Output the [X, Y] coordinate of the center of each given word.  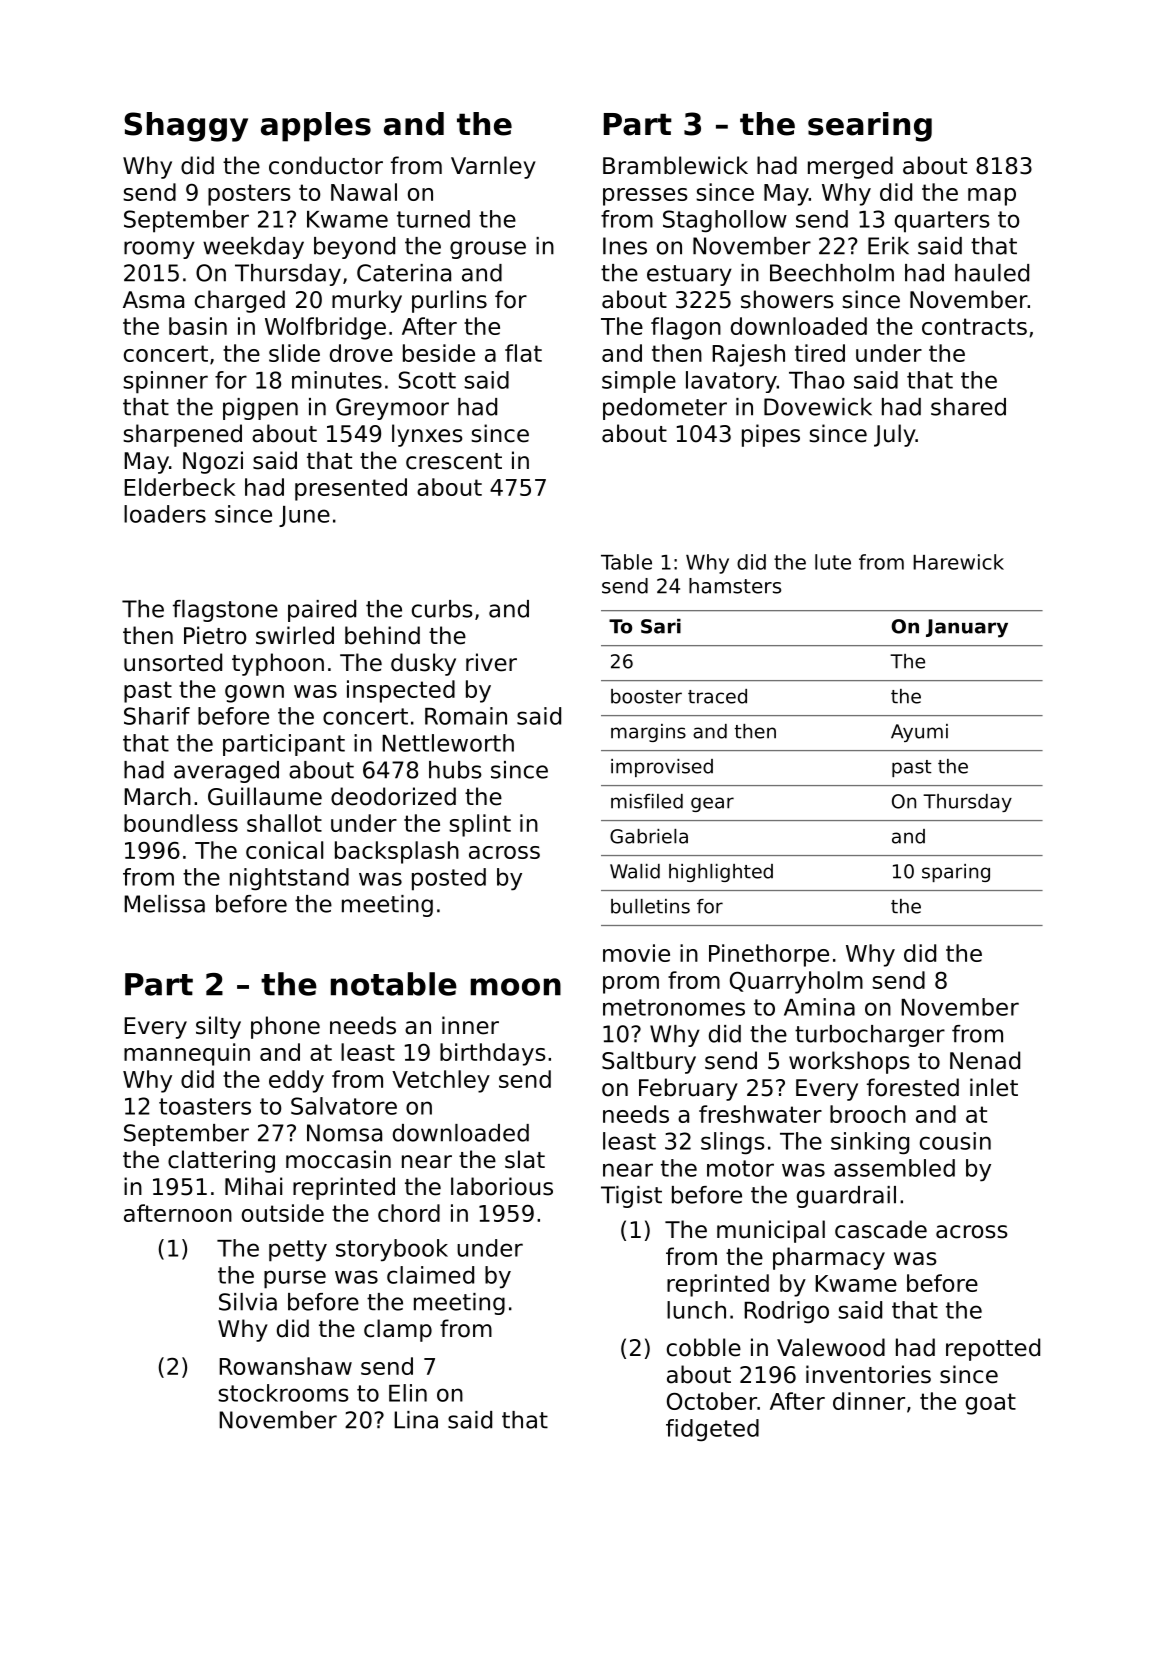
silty [218, 1027]
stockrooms [283, 1393]
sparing [956, 873]
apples [316, 127]
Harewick [958, 562]
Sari [661, 626]
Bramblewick [675, 165]
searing [870, 127]
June [304, 516]
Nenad [985, 1060]
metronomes [674, 1007]
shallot [284, 823]
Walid [635, 871]
